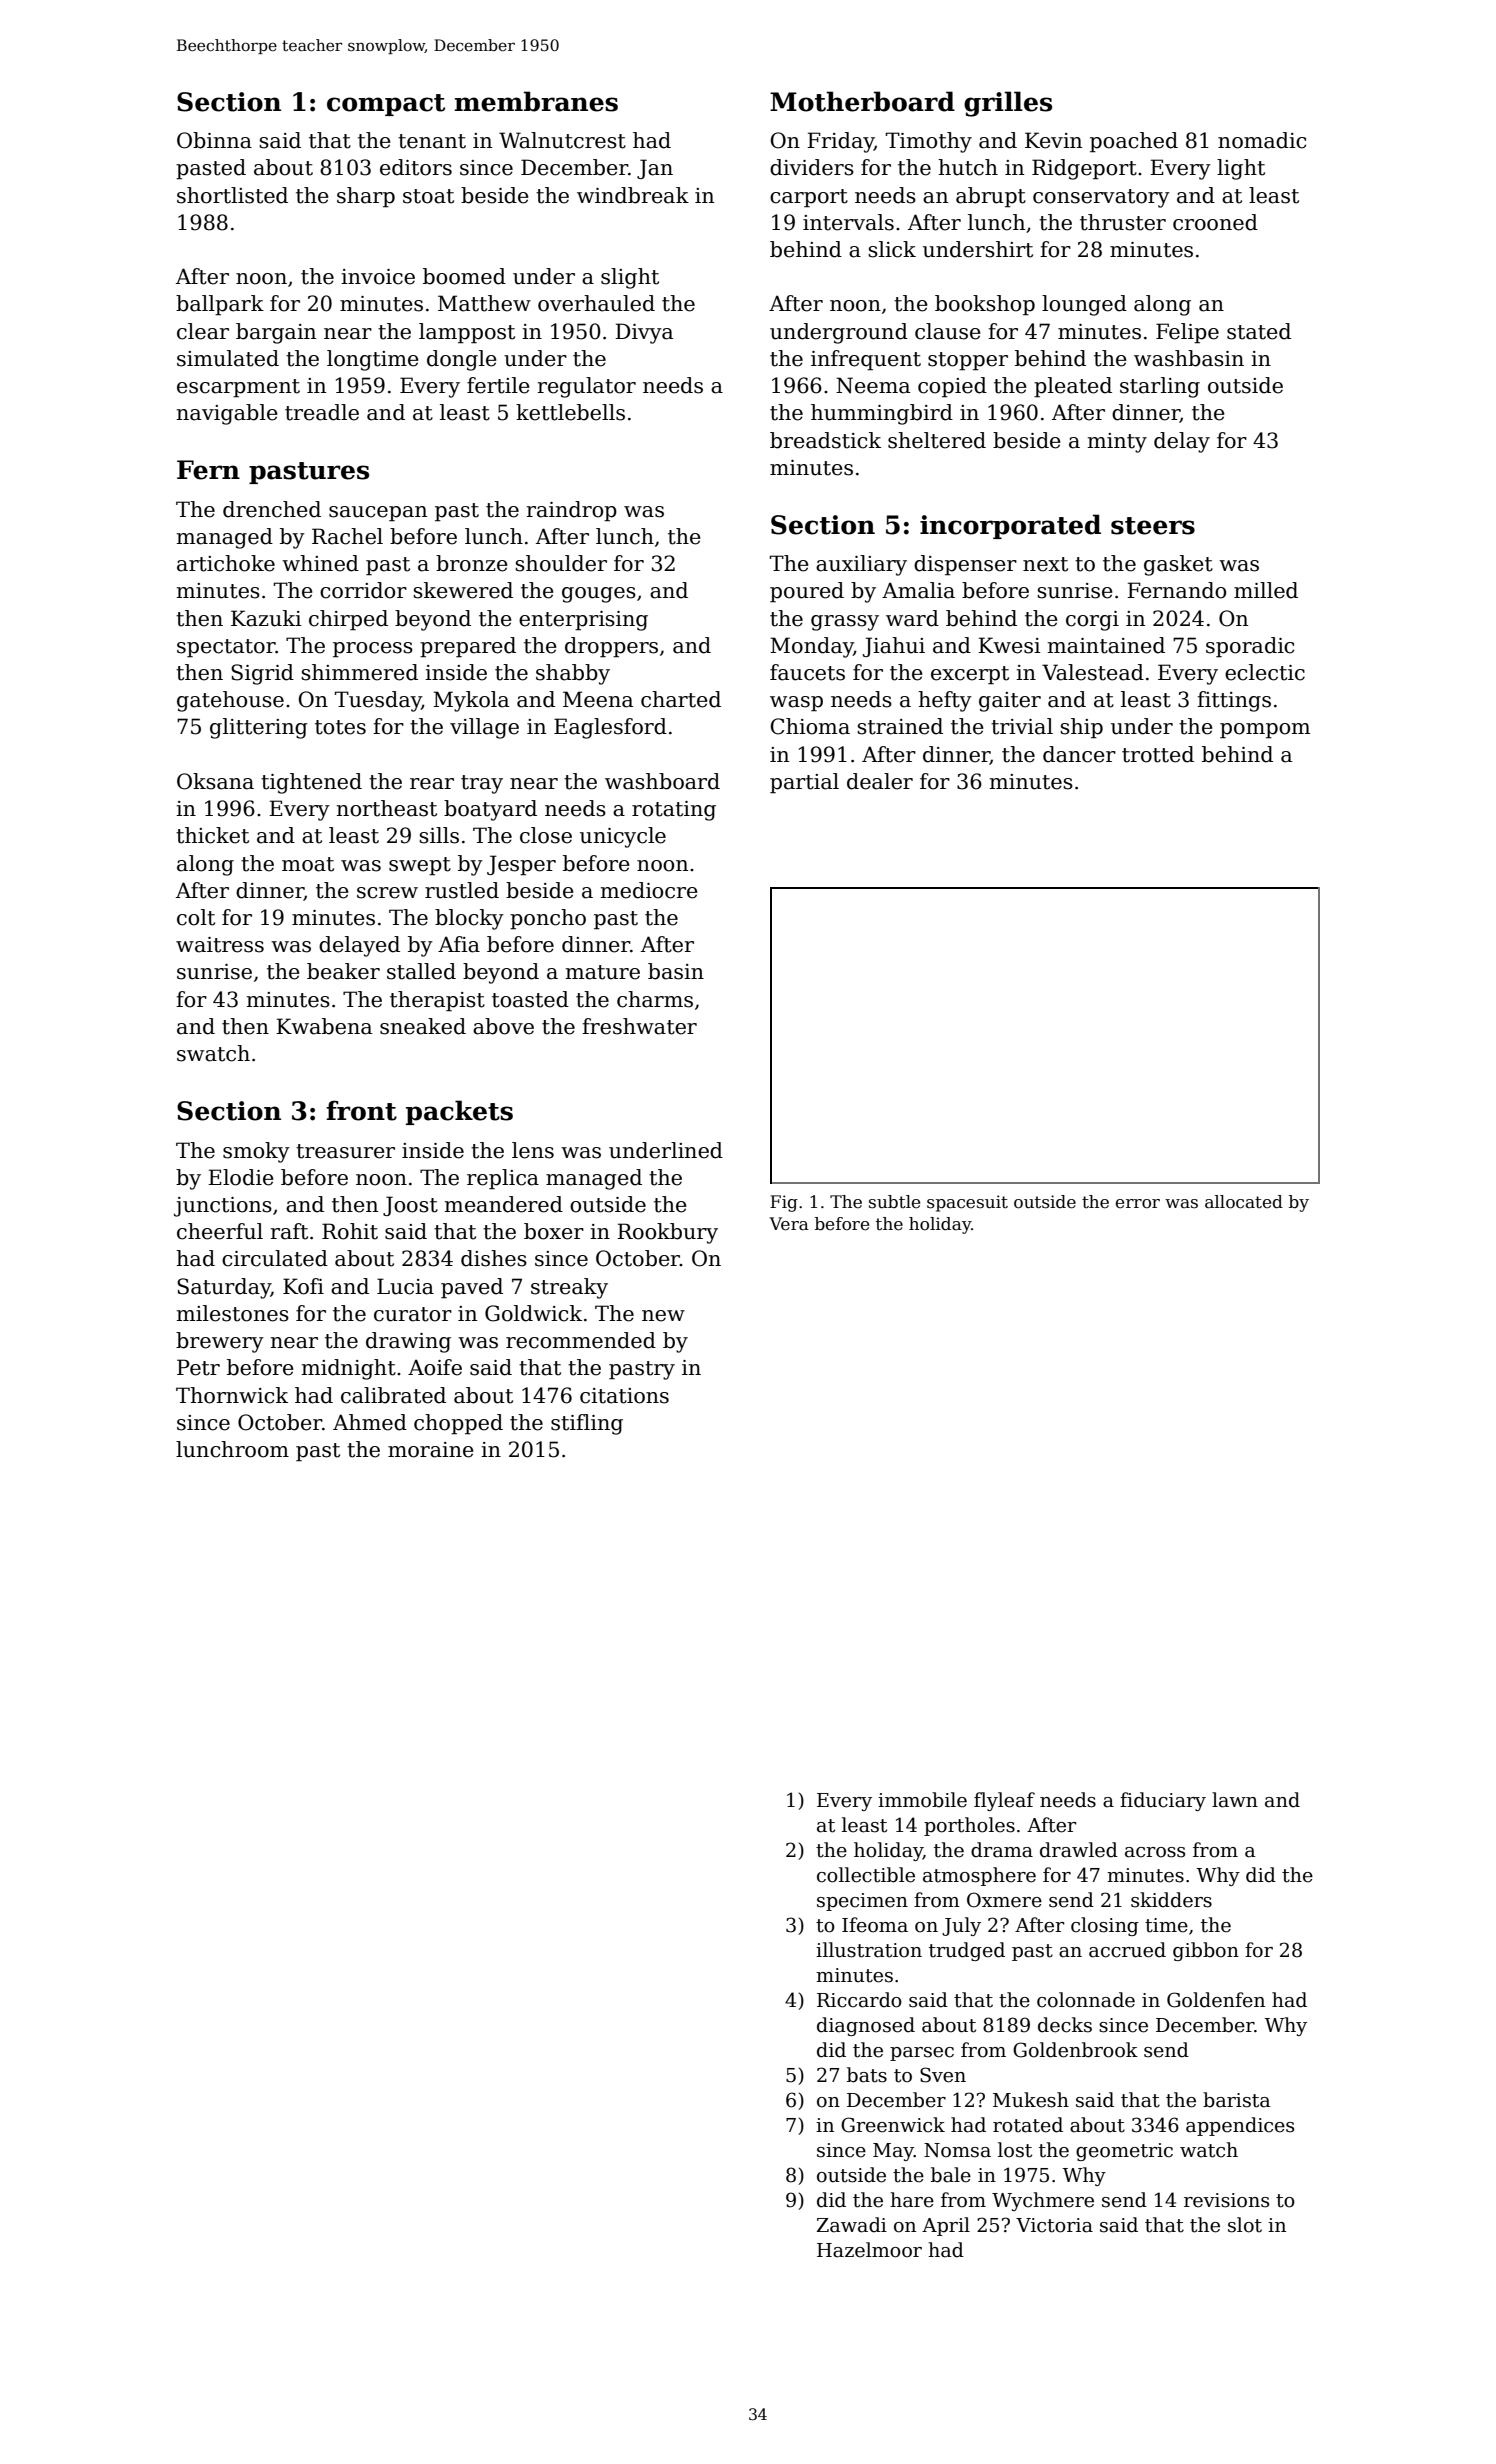  Describe the element at coordinates (214, 140) in the screenshot. I see `Obinna` at that location.
